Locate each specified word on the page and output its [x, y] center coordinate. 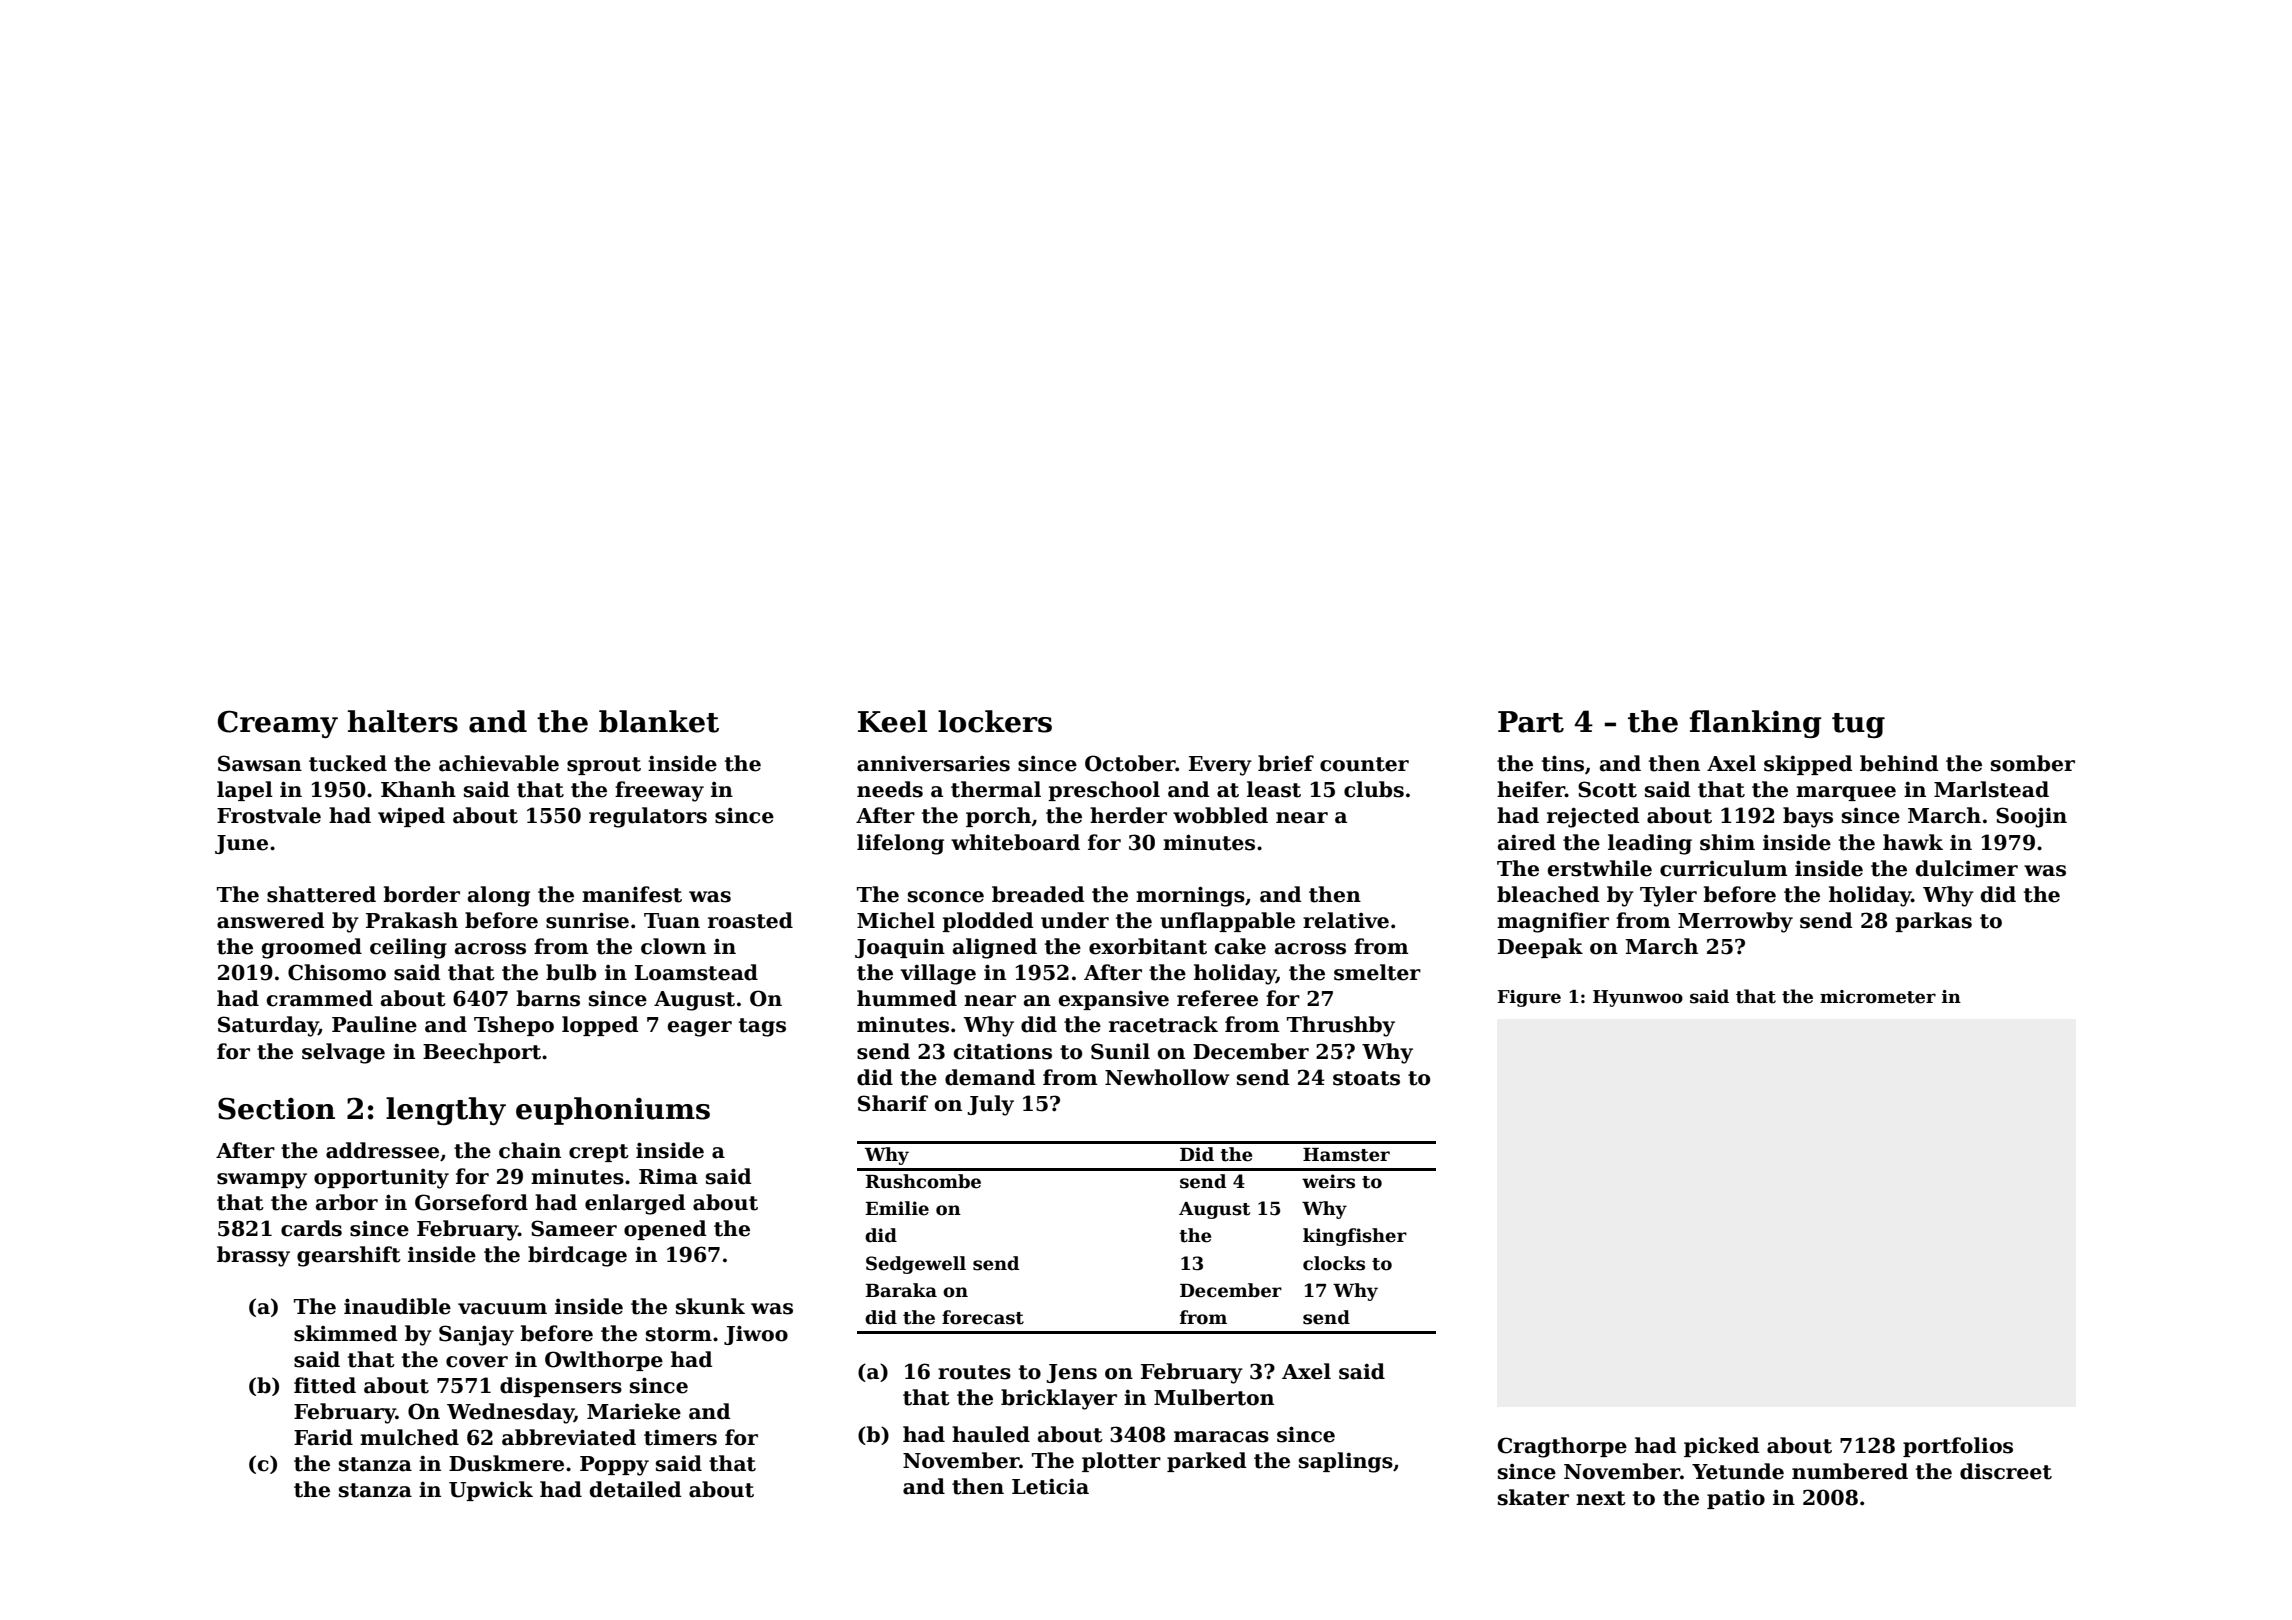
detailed [635, 1489]
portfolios [1958, 1447]
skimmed [345, 1333]
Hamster [1346, 1155]
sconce [946, 897]
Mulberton [1214, 1397]
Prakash [412, 920]
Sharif [893, 1103]
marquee [1846, 793]
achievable [499, 763]
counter [1364, 764]
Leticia [1050, 1487]
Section [276, 1108]
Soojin [2031, 817]
